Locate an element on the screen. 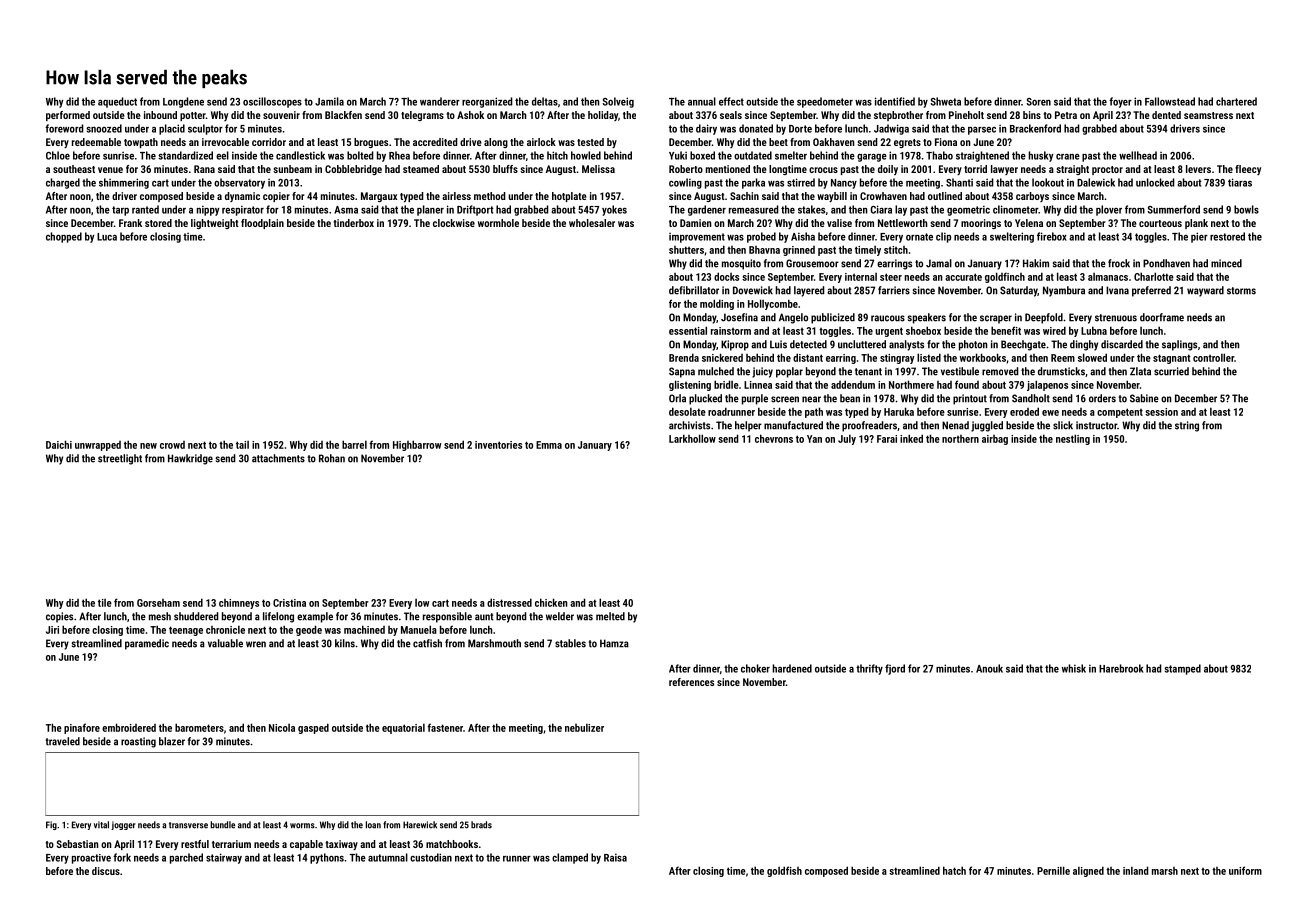  pythons is located at coordinates (327, 858).
